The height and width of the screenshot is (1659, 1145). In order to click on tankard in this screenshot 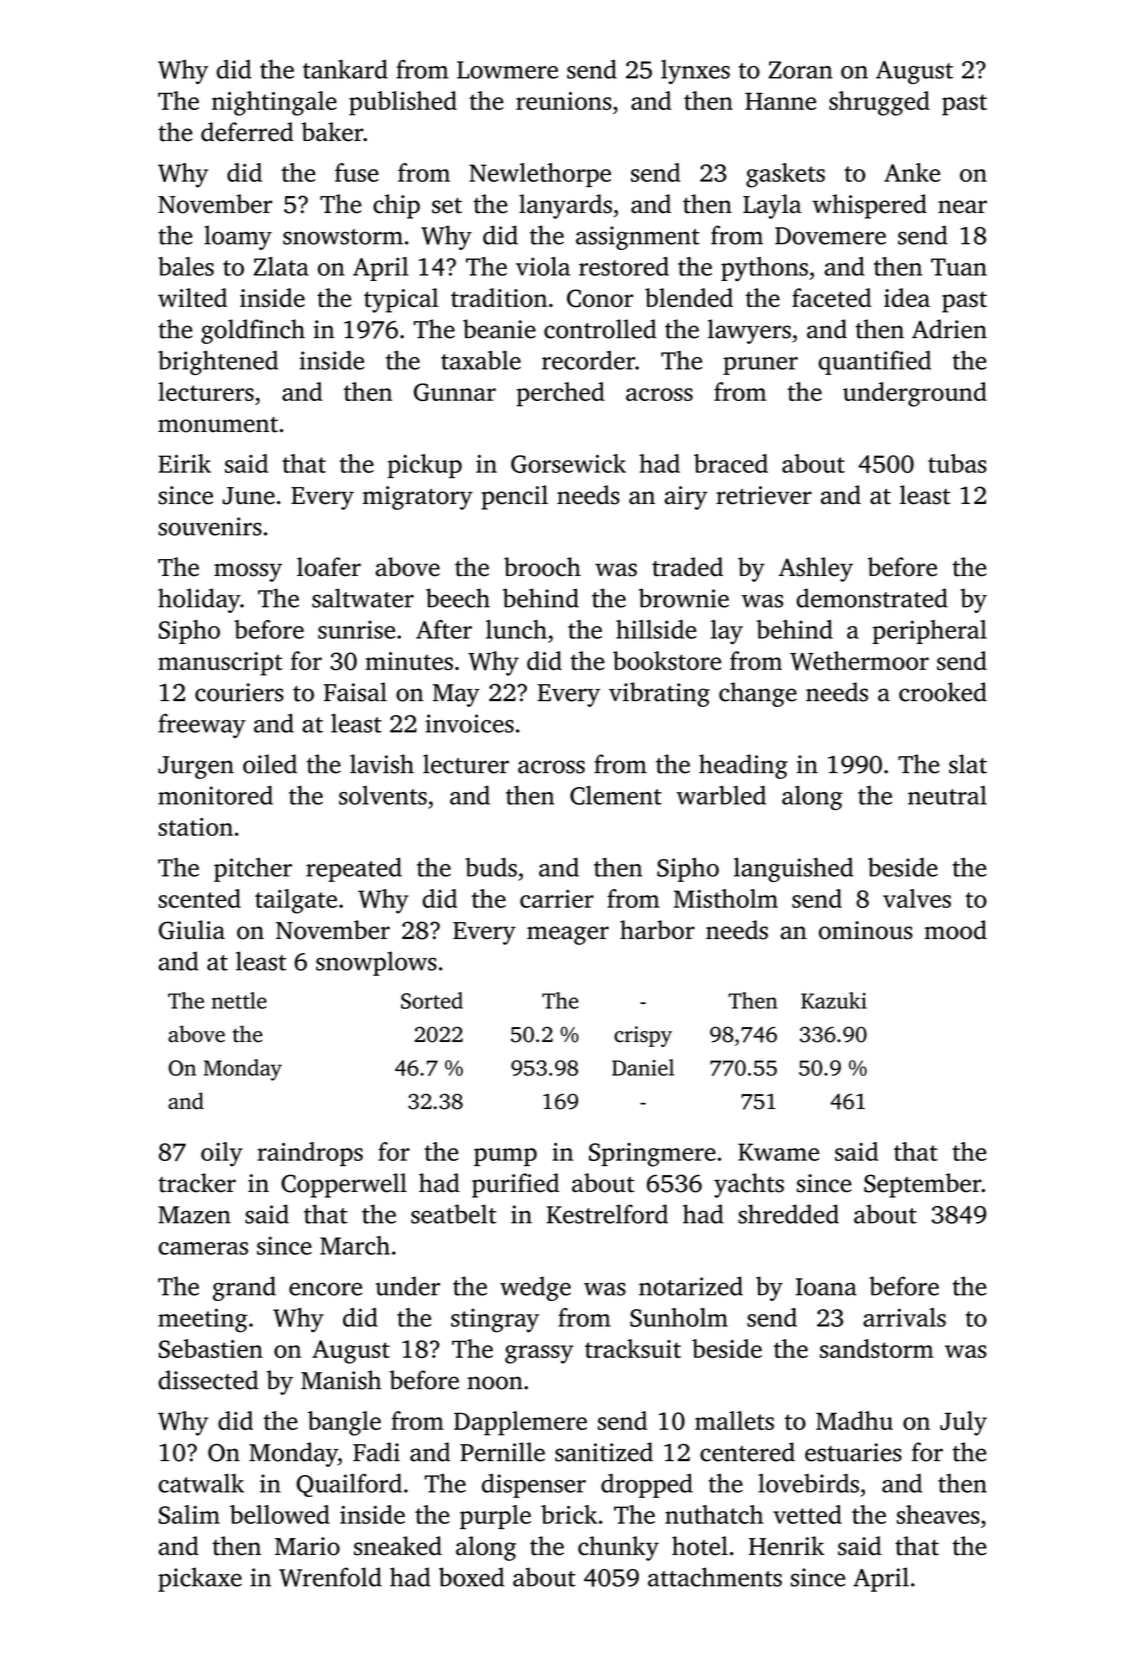, I will do `click(345, 69)`.
